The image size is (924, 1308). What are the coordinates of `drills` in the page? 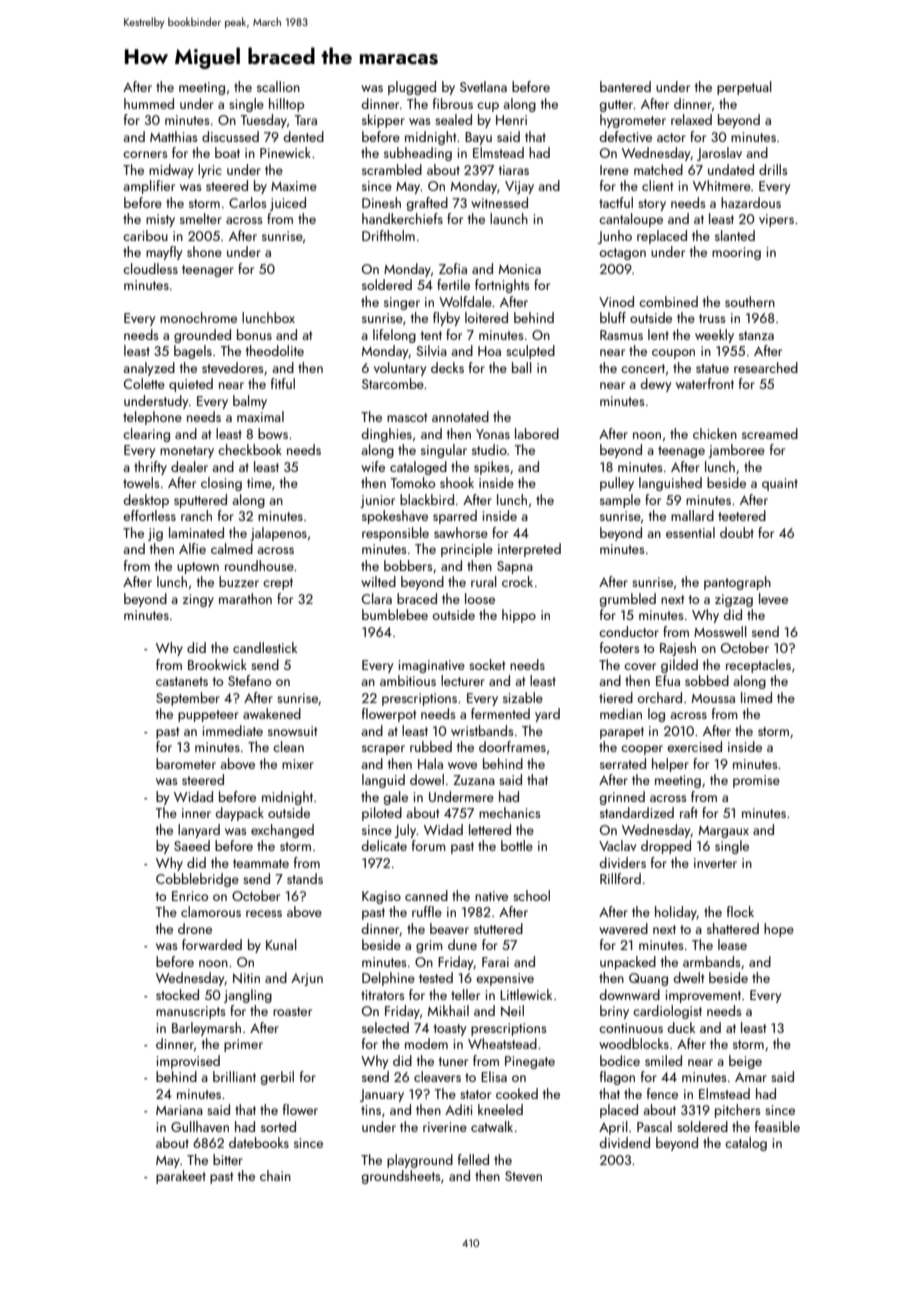 It's located at (773, 169).
